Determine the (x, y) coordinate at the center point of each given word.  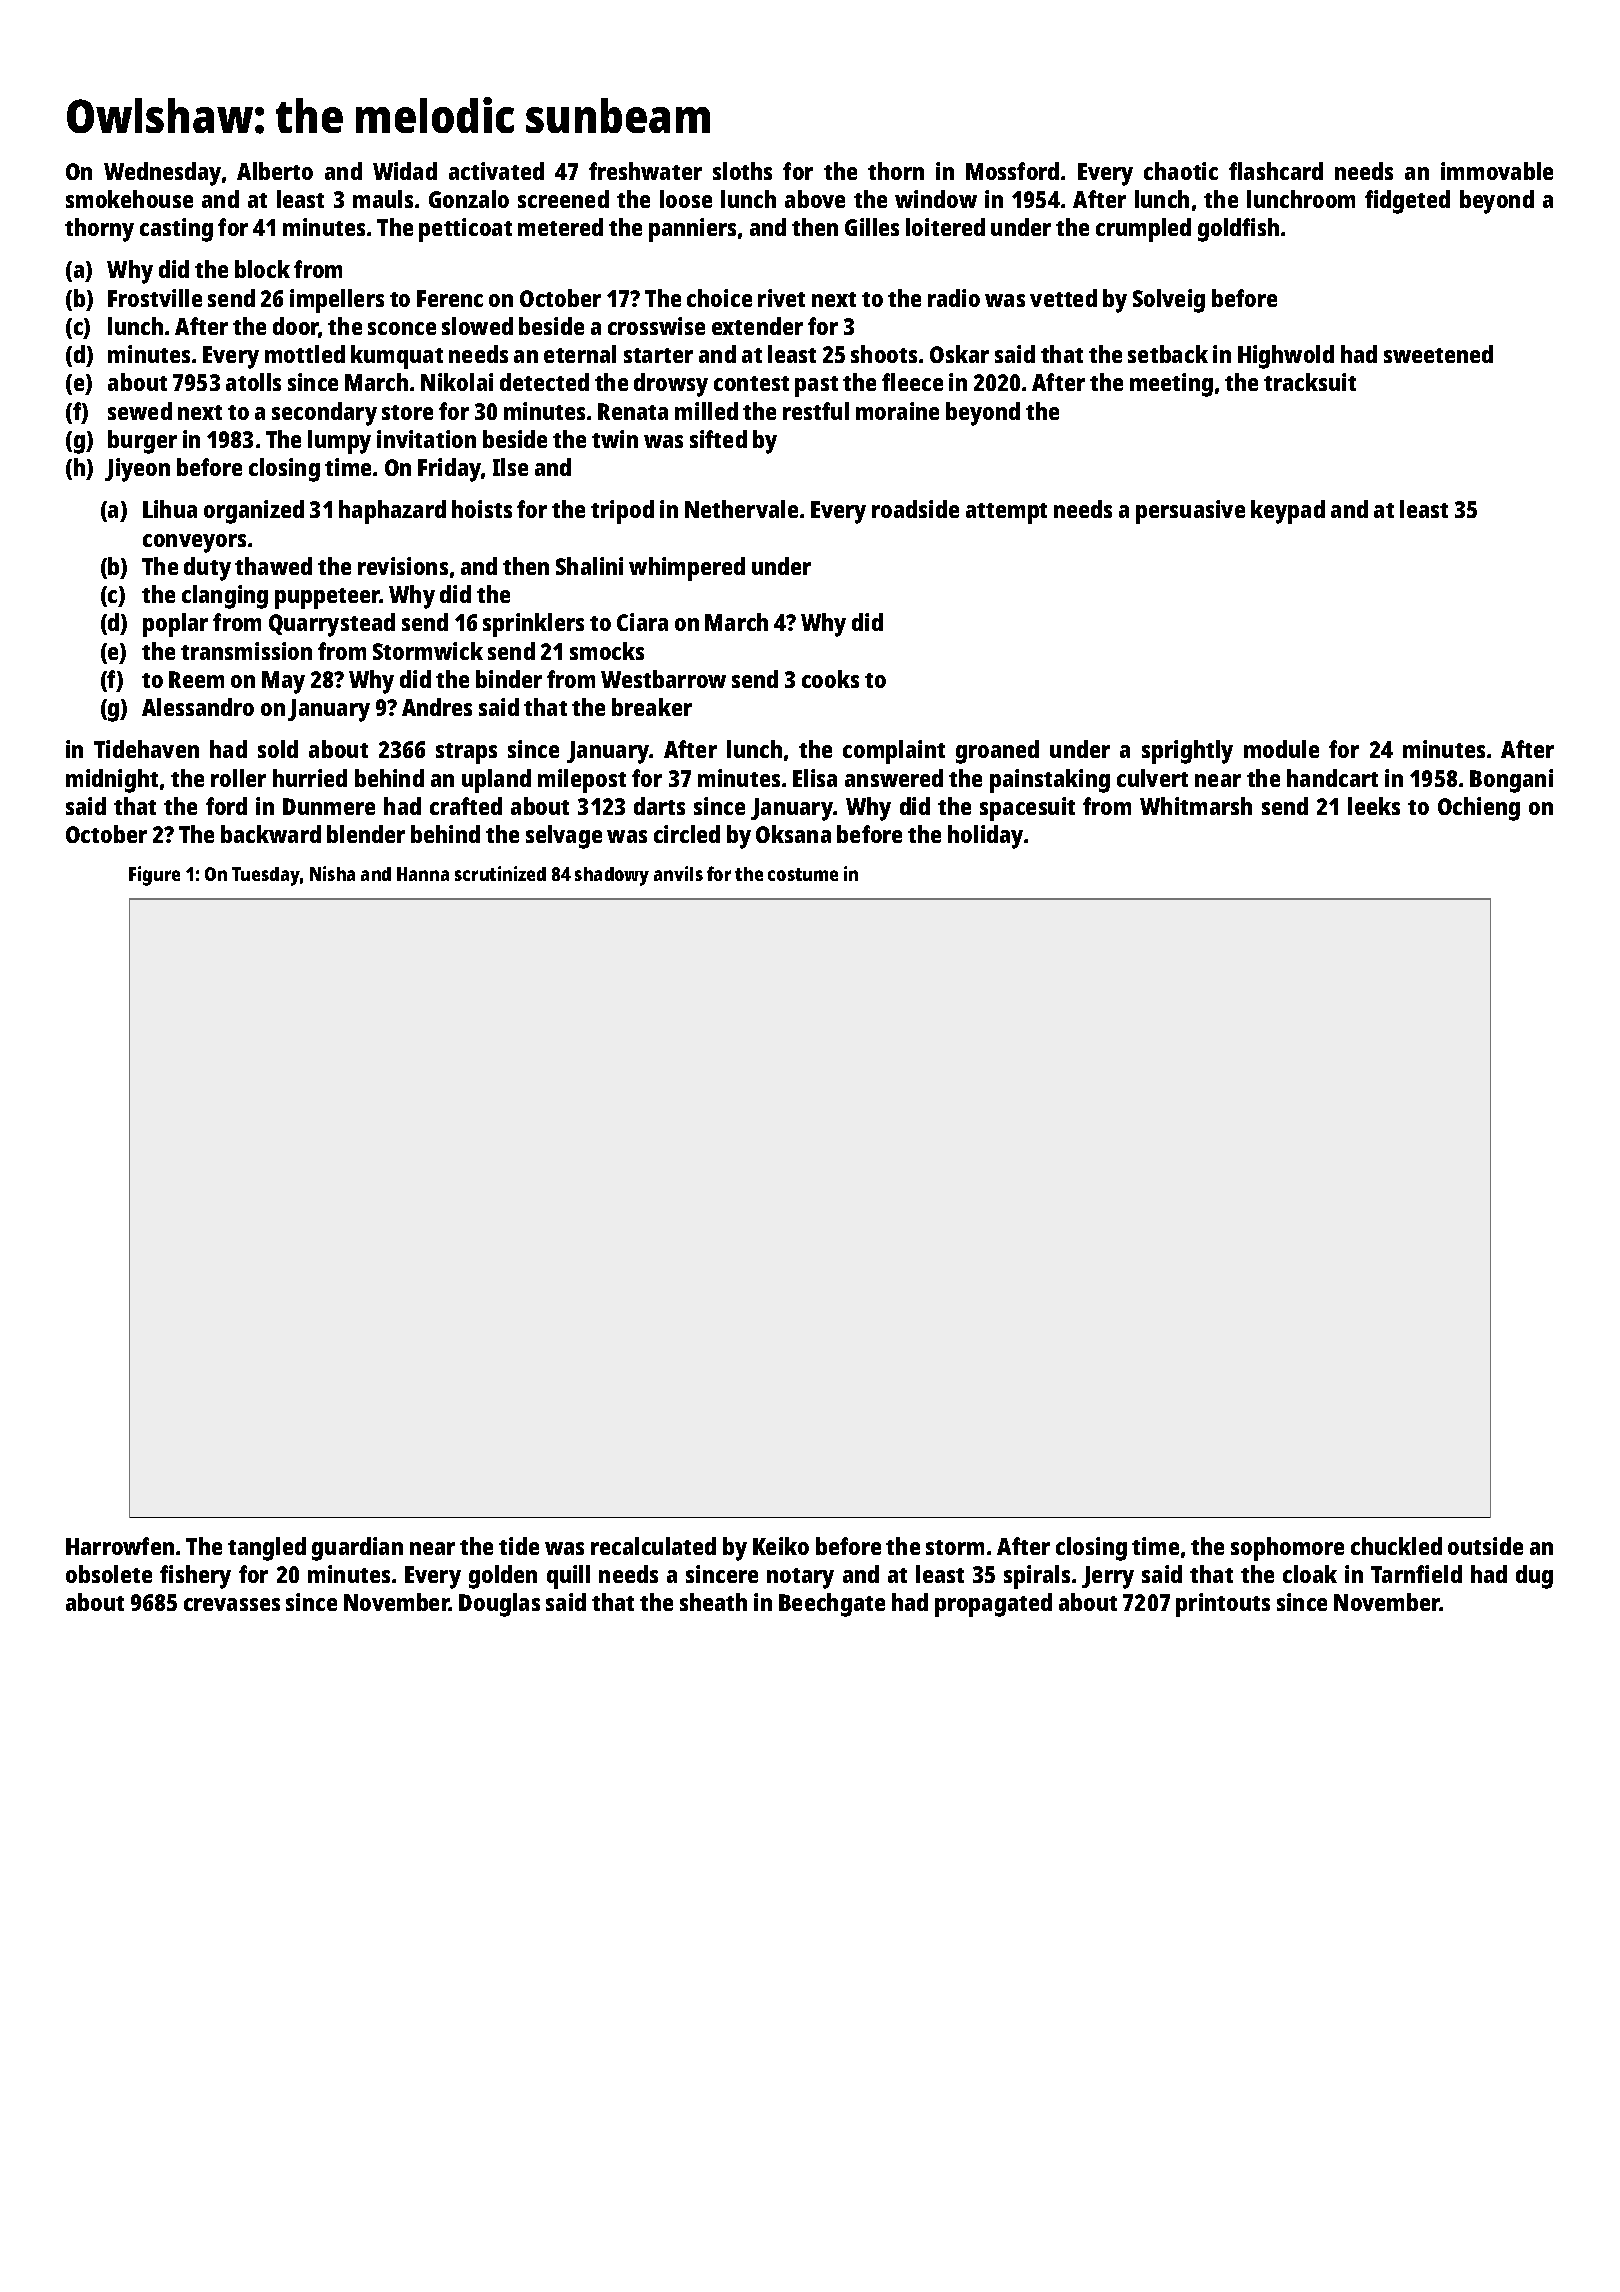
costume (803, 874)
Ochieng (1479, 809)
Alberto (275, 171)
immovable (1497, 171)
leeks (1374, 806)
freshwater (645, 171)
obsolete (109, 1574)
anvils (678, 873)
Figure (154, 876)
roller (238, 778)
